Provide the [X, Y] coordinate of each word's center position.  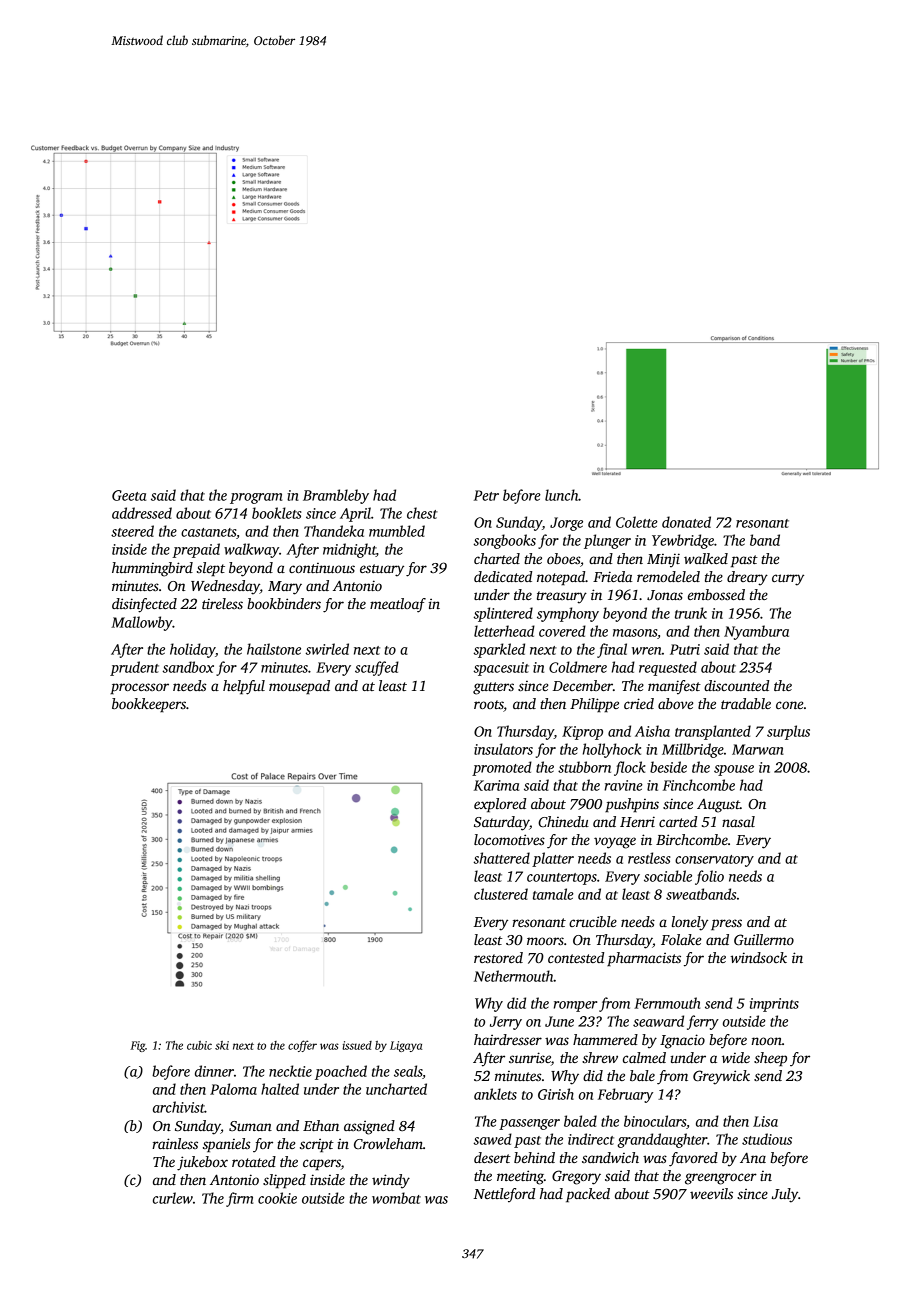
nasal [738, 821]
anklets [495, 1094]
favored [693, 1159]
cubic [199, 1045]
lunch [562, 495]
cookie [277, 1198]
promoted [502, 768]
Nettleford [504, 1195]
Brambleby [336, 496]
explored [500, 805]
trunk [691, 613]
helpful [244, 687]
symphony [568, 614]
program [256, 498]
